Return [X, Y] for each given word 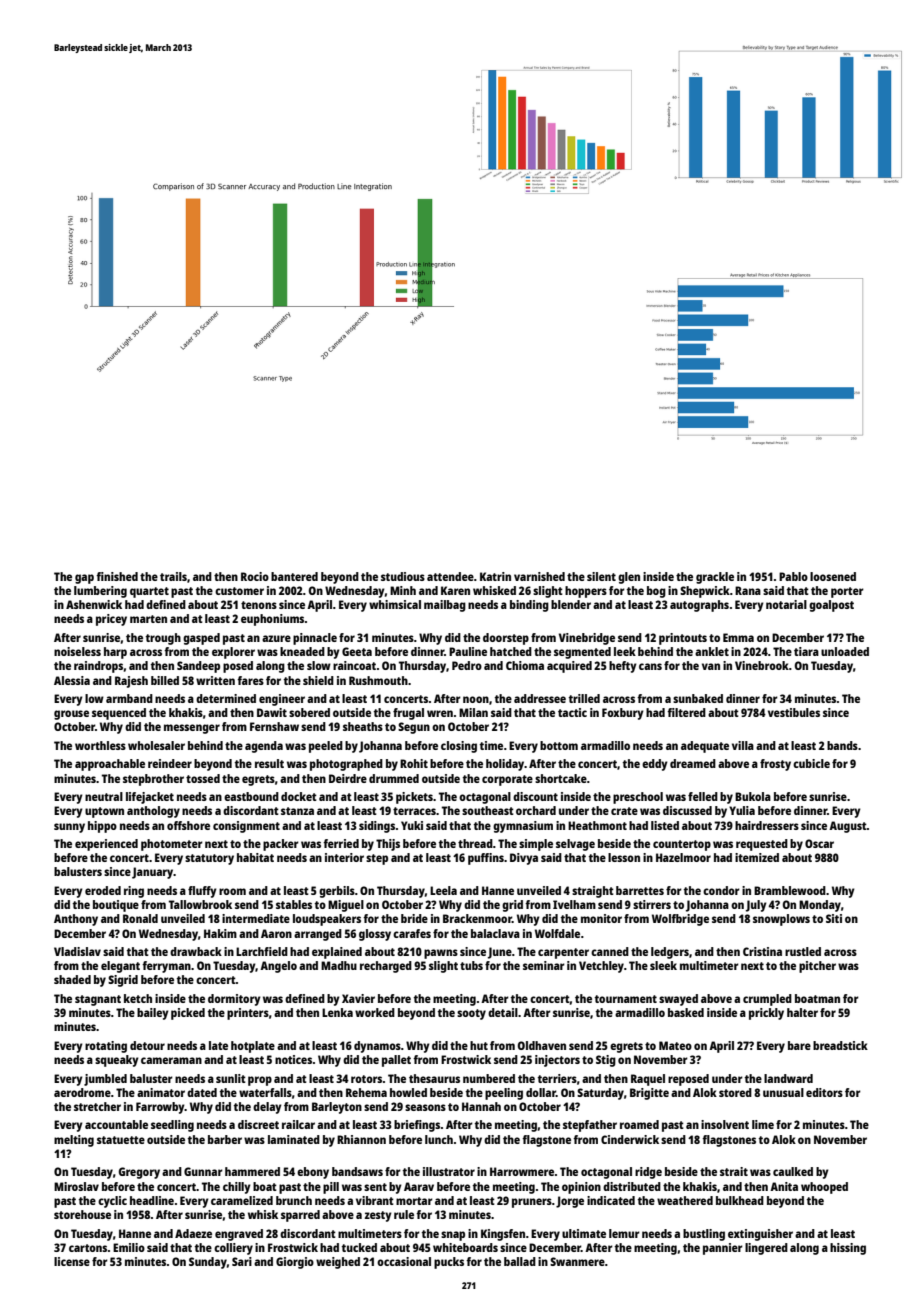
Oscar [819, 843]
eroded [103, 890]
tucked [359, 1247]
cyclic [112, 1202]
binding [529, 606]
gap [84, 579]
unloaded [845, 651]
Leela [443, 890]
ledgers [670, 953]
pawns [441, 954]
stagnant [98, 1000]
